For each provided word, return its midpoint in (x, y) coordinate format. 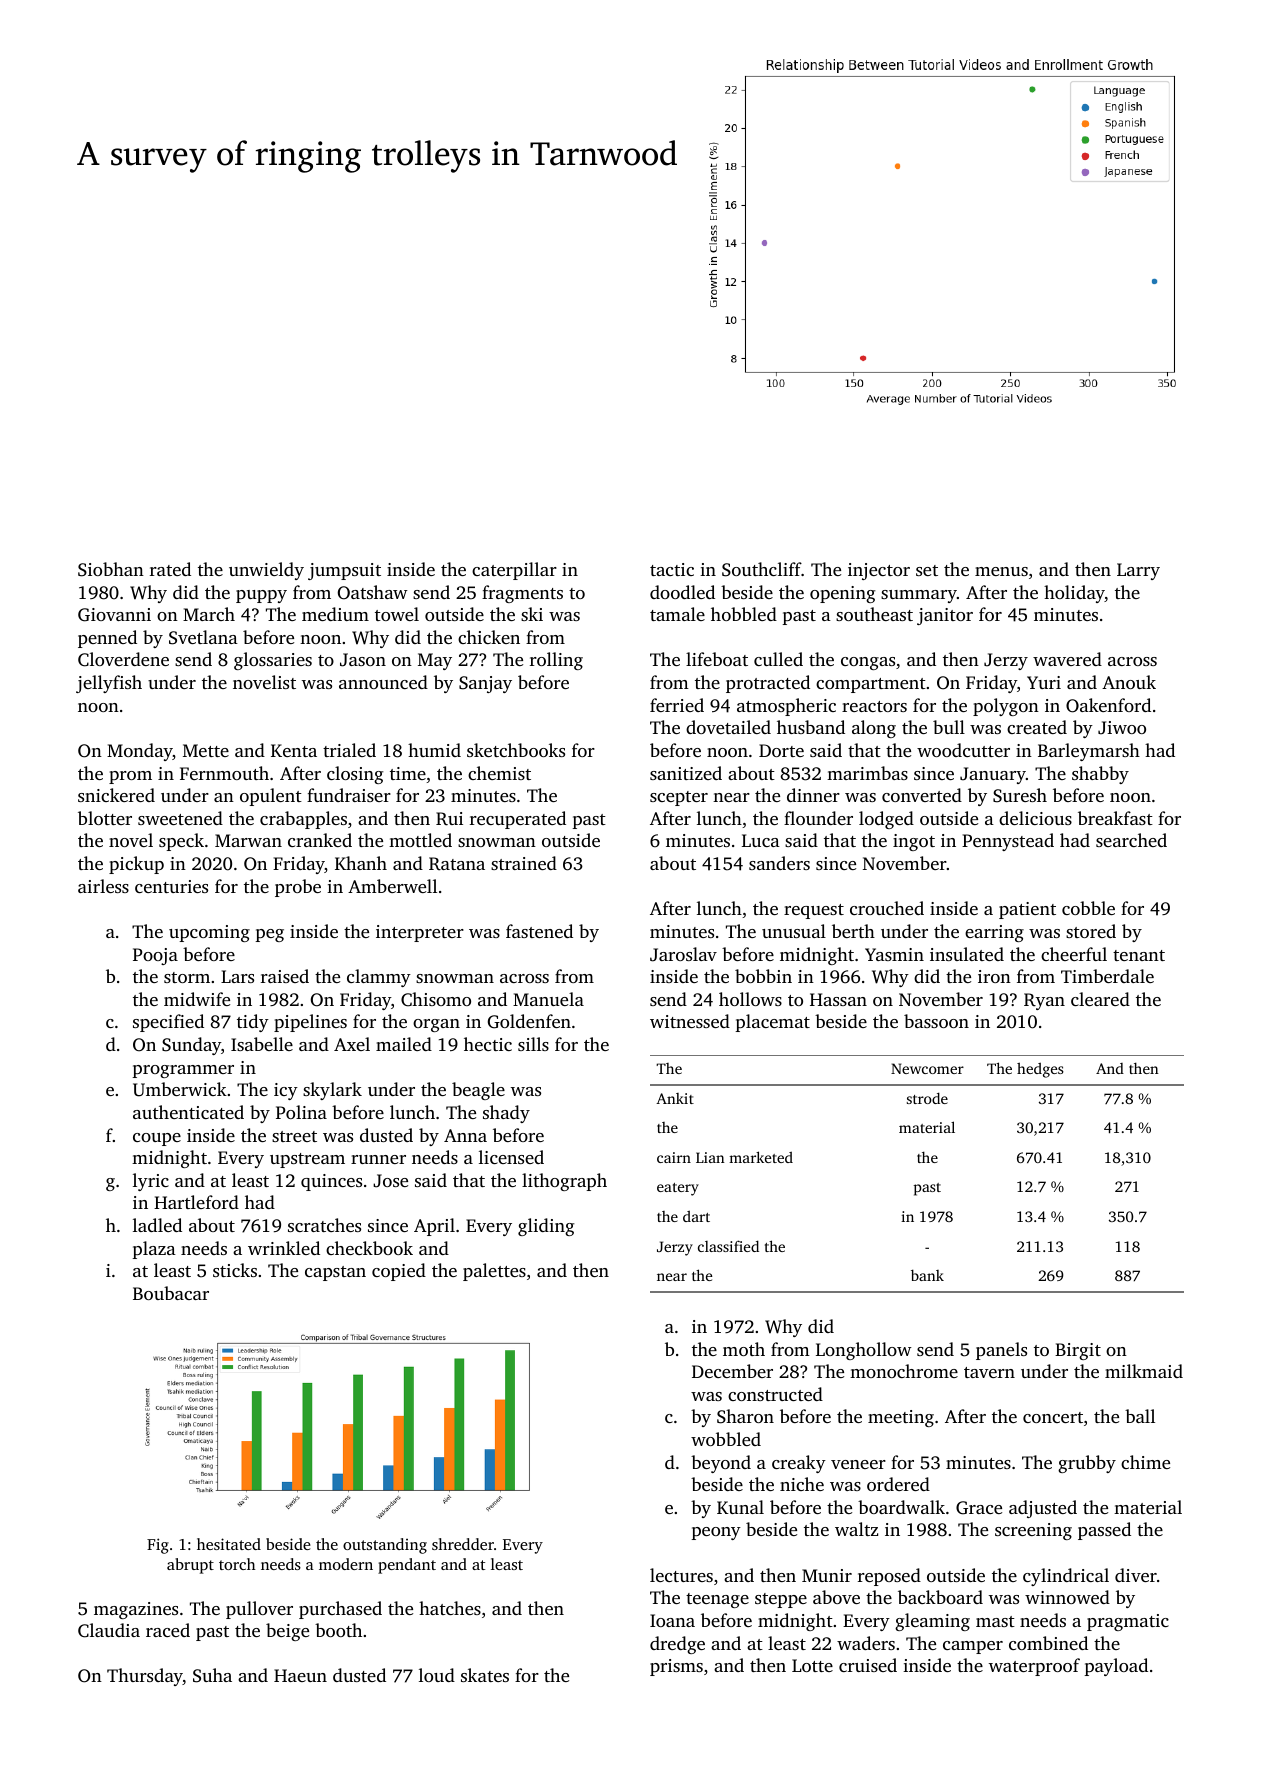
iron (994, 976)
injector (879, 571)
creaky (799, 1464)
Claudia (109, 1630)
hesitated (229, 1544)
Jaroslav (683, 954)
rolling (556, 661)
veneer (858, 1464)
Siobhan (111, 569)
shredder (463, 1544)
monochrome (904, 1371)
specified (168, 1023)
